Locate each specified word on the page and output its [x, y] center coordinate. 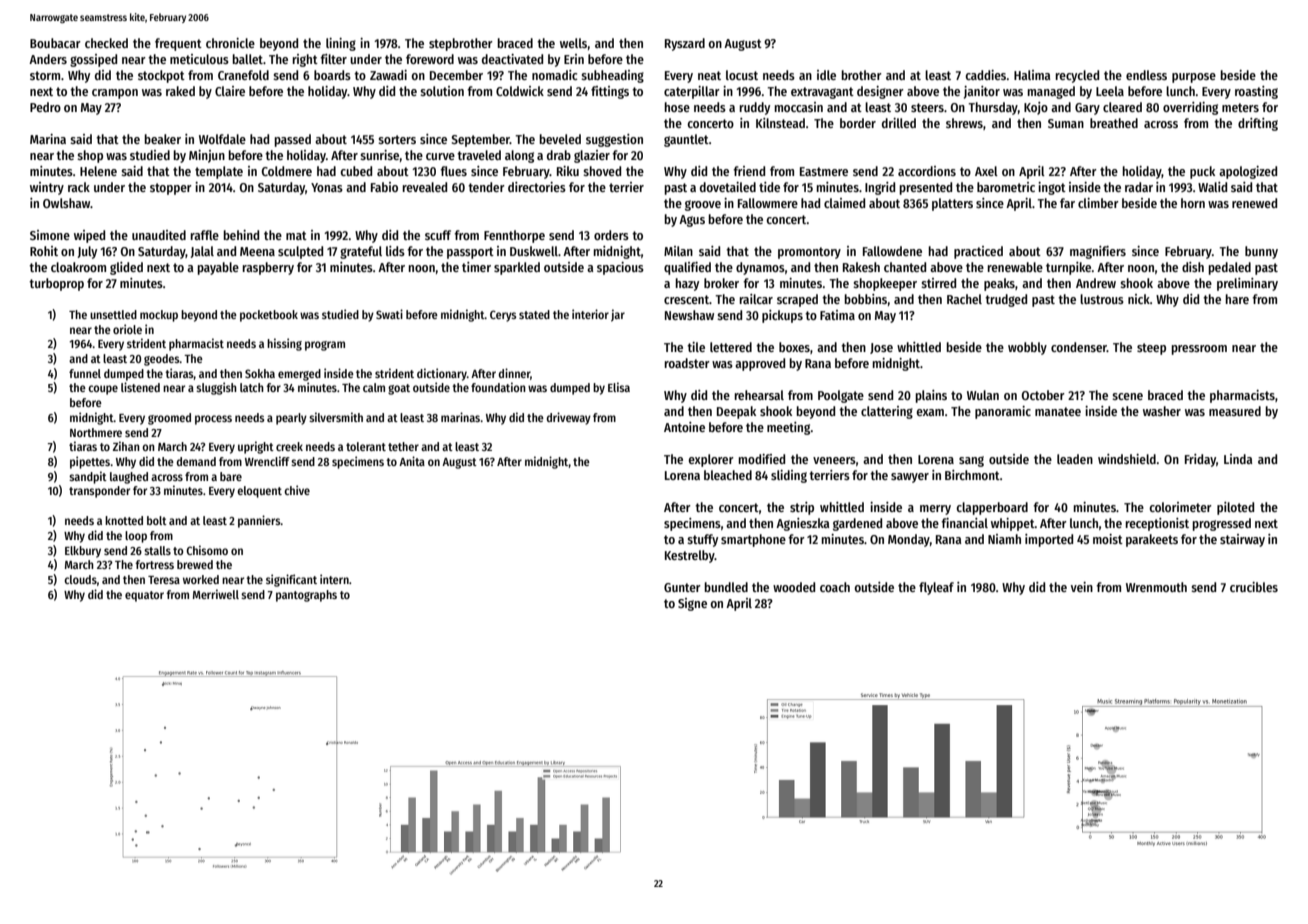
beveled [560, 139]
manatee [1058, 411]
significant [291, 580]
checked [106, 43]
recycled [1077, 76]
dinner [514, 373]
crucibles [1254, 587]
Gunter [682, 587]
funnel [85, 373]
